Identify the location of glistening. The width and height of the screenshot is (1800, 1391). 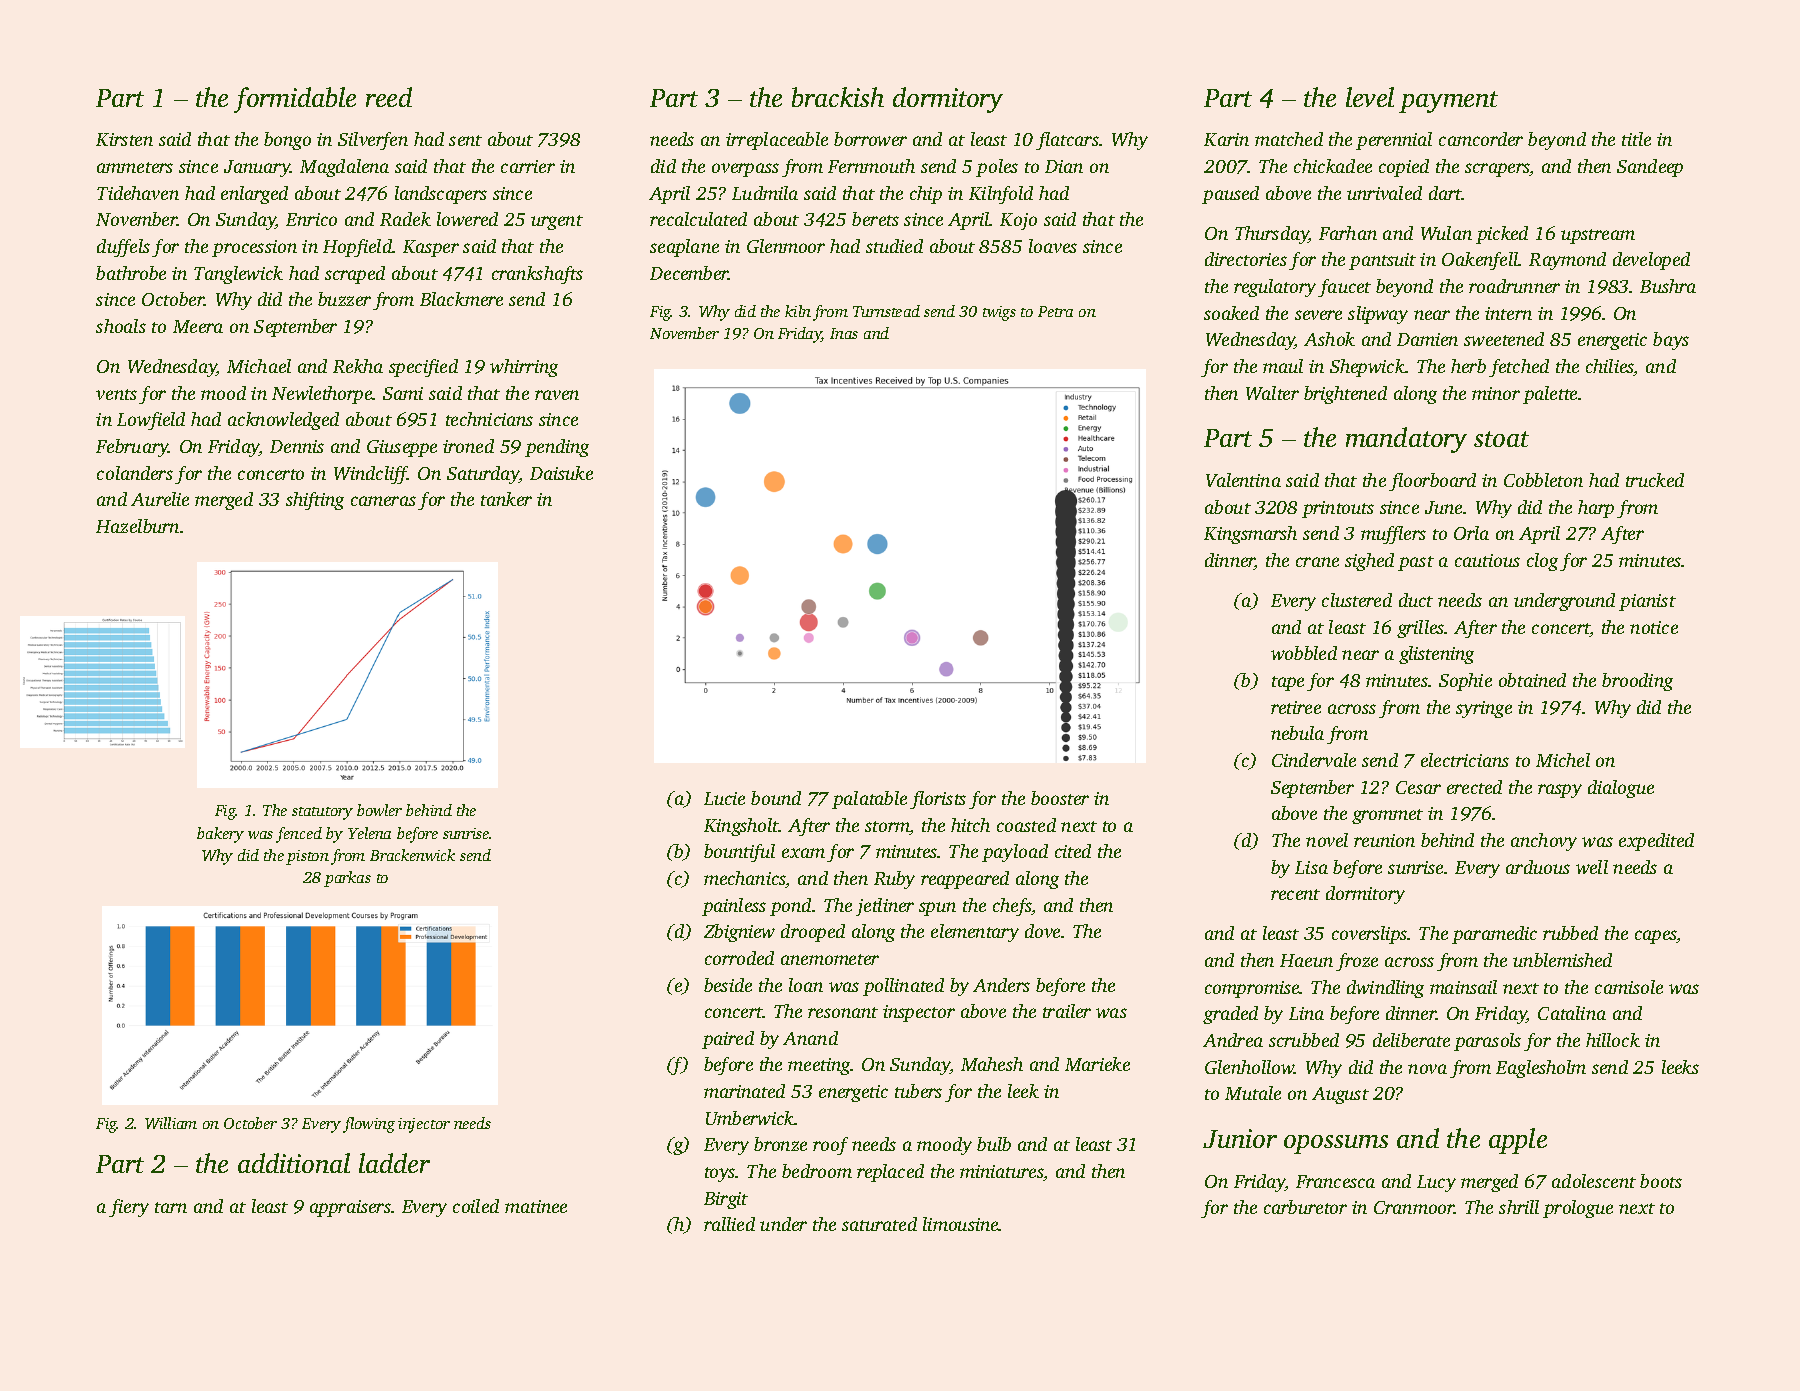
(1436, 655).
